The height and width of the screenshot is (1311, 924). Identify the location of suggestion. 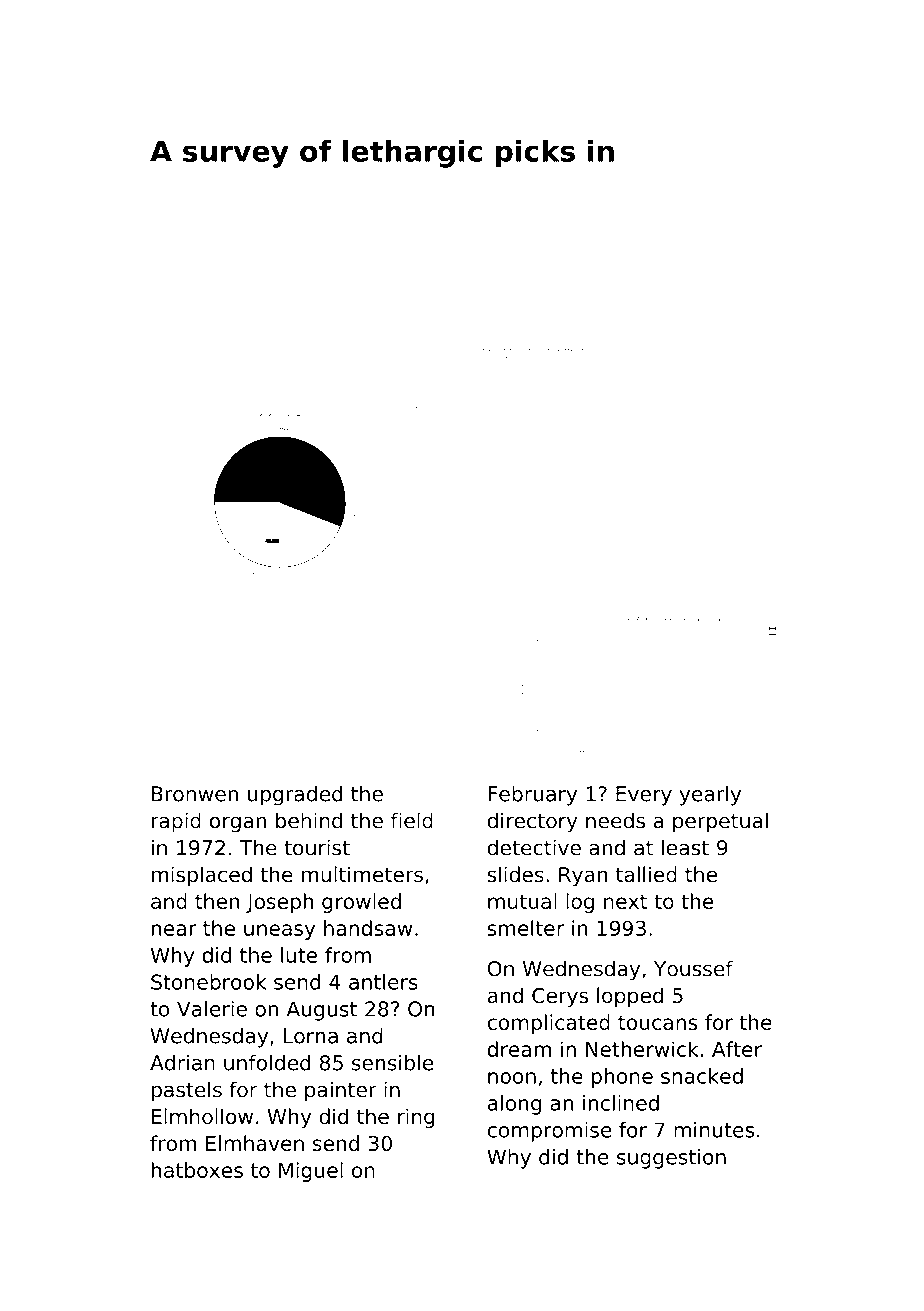
(671, 1159).
